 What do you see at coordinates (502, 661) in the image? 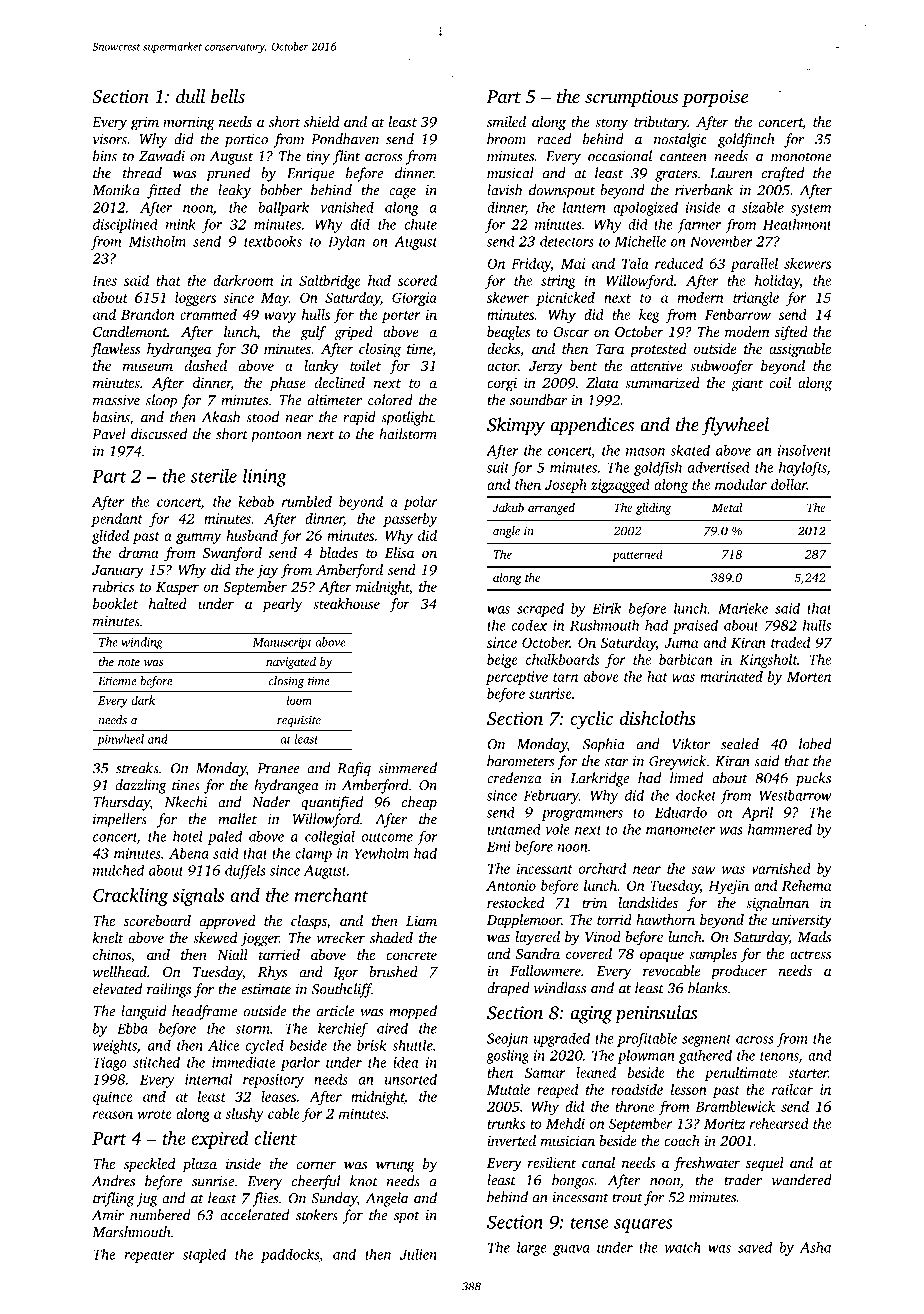
I see `beige` at bounding box center [502, 661].
